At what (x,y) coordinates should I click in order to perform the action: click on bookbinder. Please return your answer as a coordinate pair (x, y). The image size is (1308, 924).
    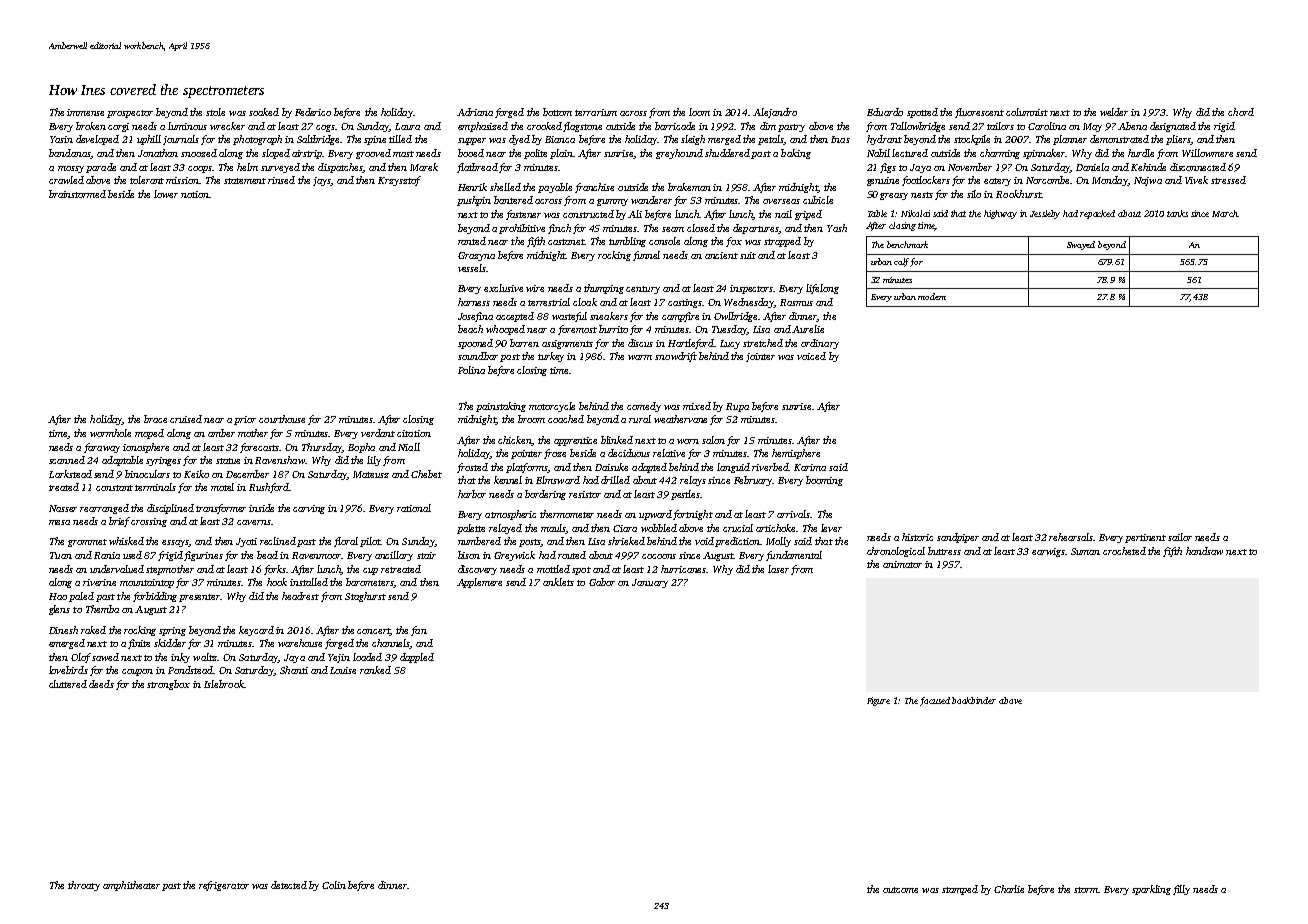
    Looking at the image, I should click on (974, 700).
